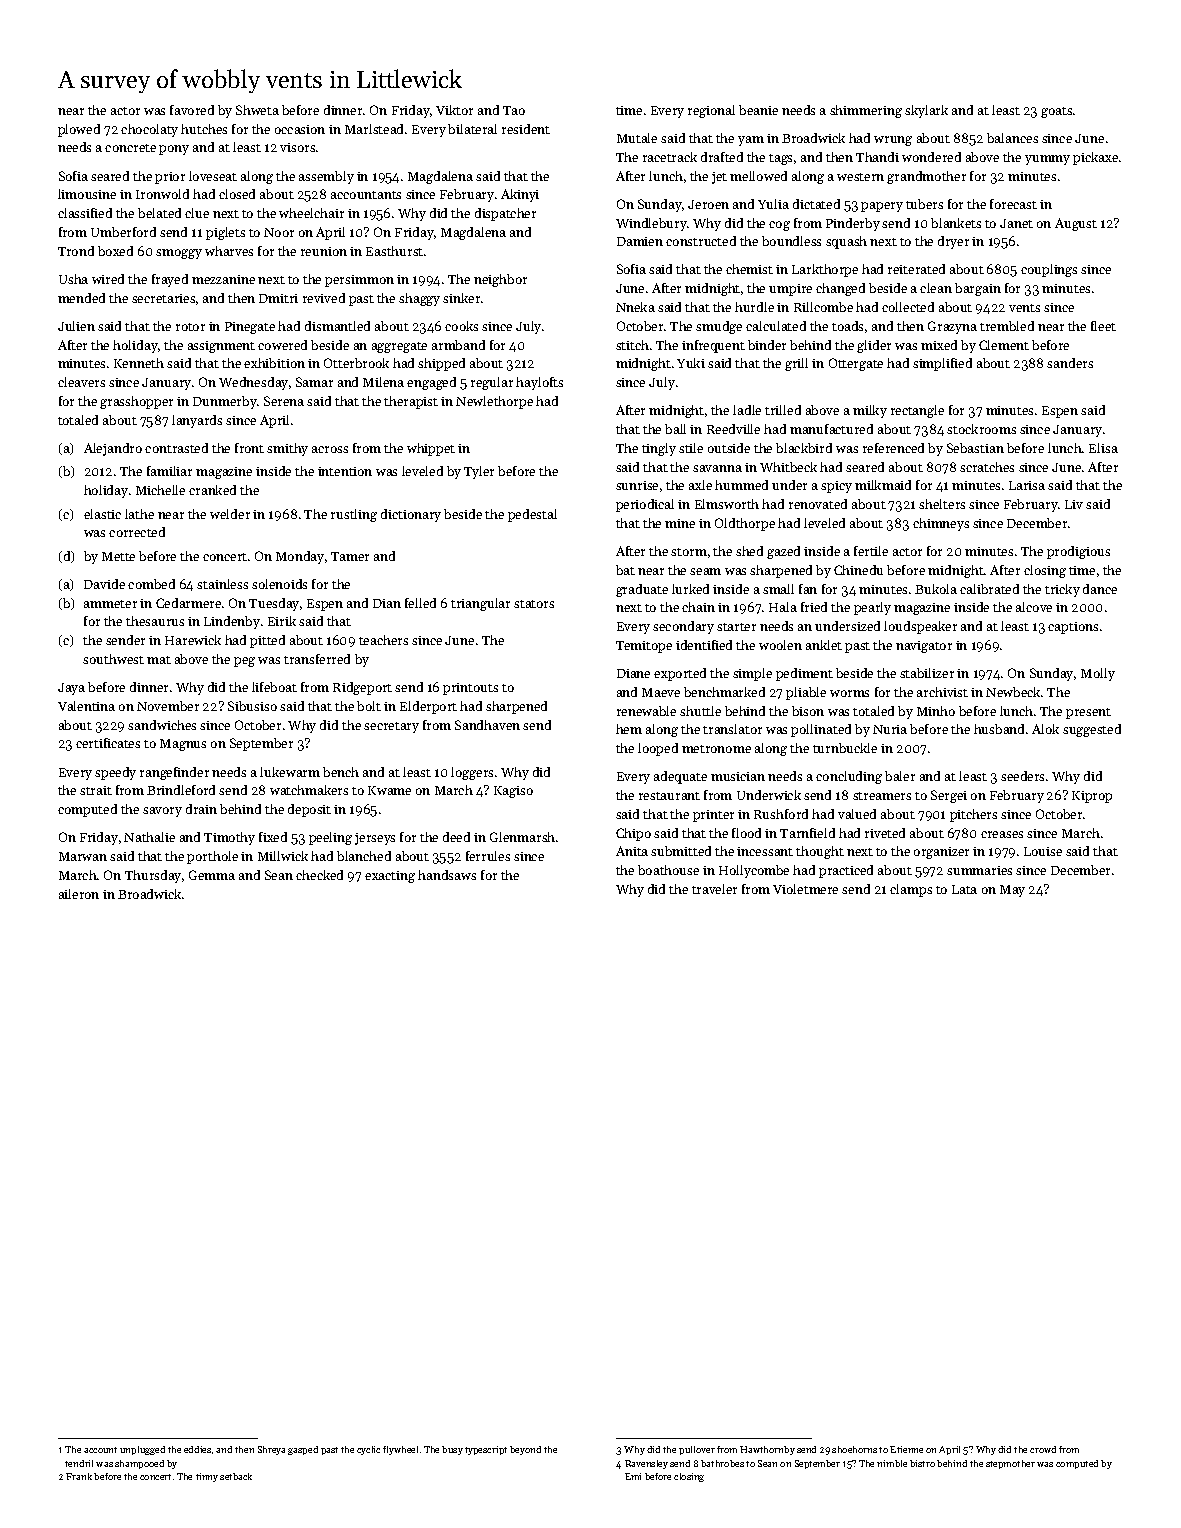 The image size is (1181, 1528). I want to click on setback, so click(236, 1476).
